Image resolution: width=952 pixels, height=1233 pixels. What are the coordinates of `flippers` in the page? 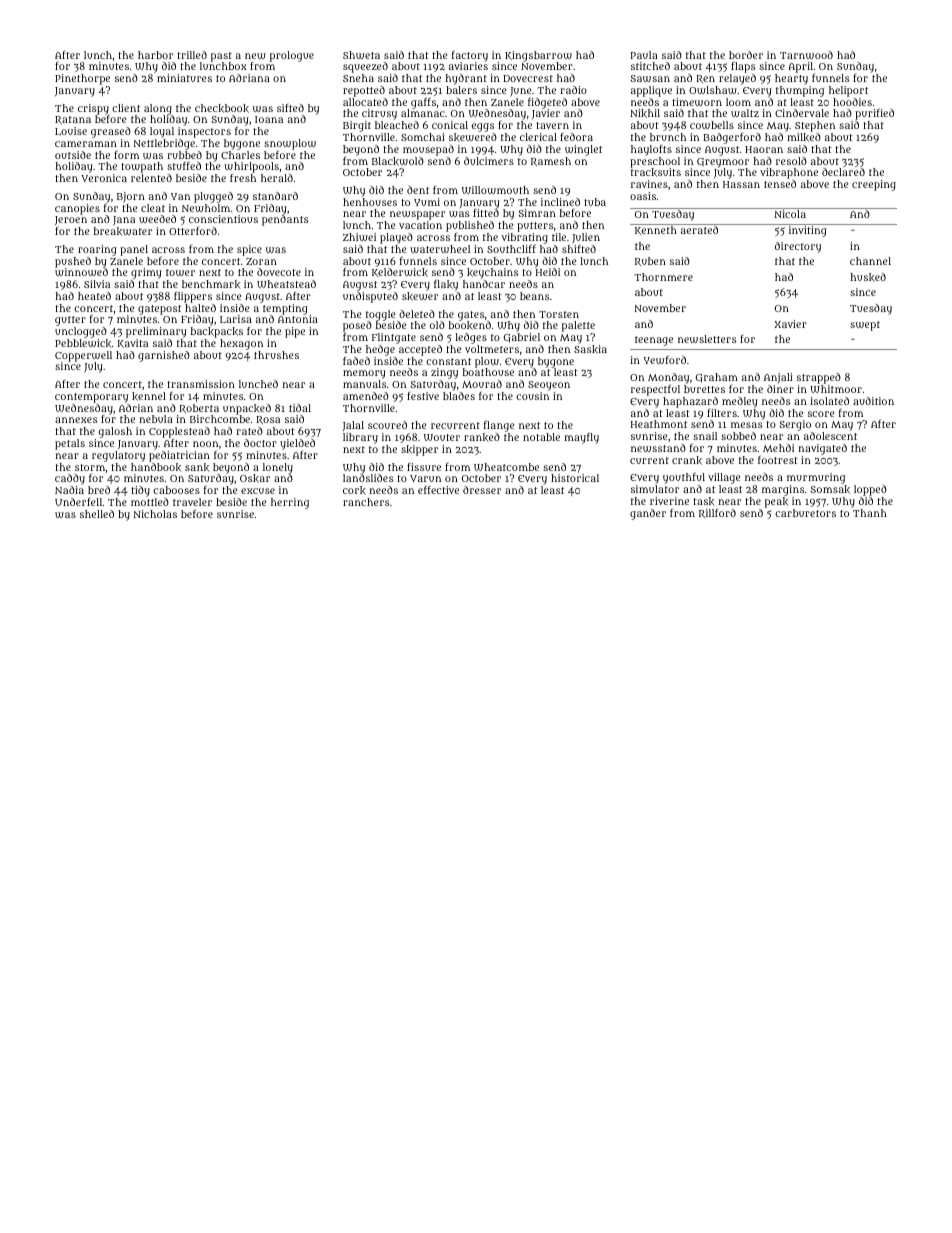 It's located at (193, 297).
